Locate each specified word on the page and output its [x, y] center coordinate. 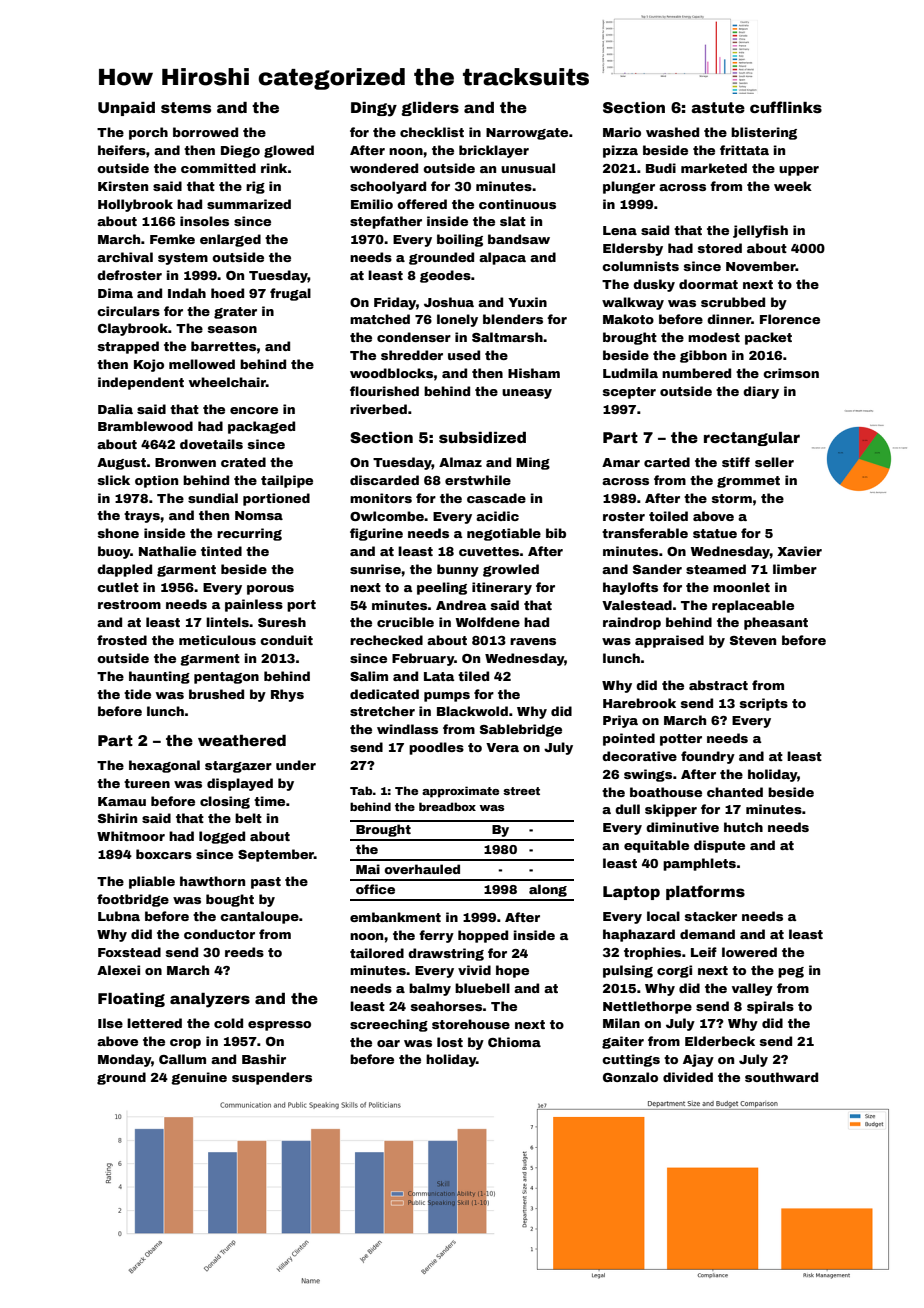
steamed [716, 569]
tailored [377, 953]
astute [718, 107]
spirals [770, 1007]
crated [243, 462]
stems [186, 107]
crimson [791, 373]
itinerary [502, 588]
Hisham [534, 373]
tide [137, 694]
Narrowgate [527, 134]
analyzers [210, 1000]
